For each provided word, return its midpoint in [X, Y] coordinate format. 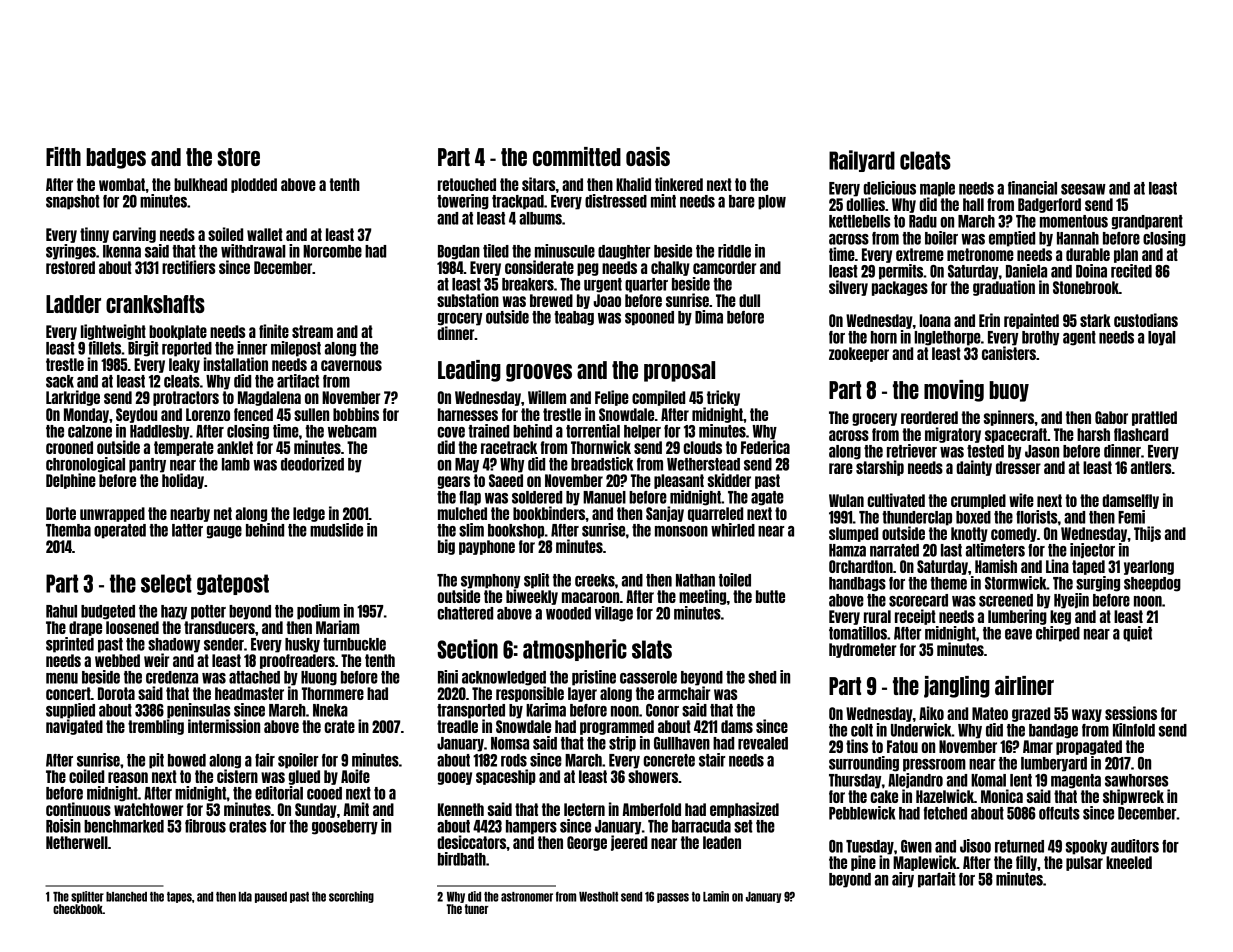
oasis [648, 156]
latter [187, 530]
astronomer [527, 897]
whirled [733, 530]
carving [134, 235]
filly [1026, 863]
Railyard [862, 161]
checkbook [78, 909]
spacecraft [1016, 435]
